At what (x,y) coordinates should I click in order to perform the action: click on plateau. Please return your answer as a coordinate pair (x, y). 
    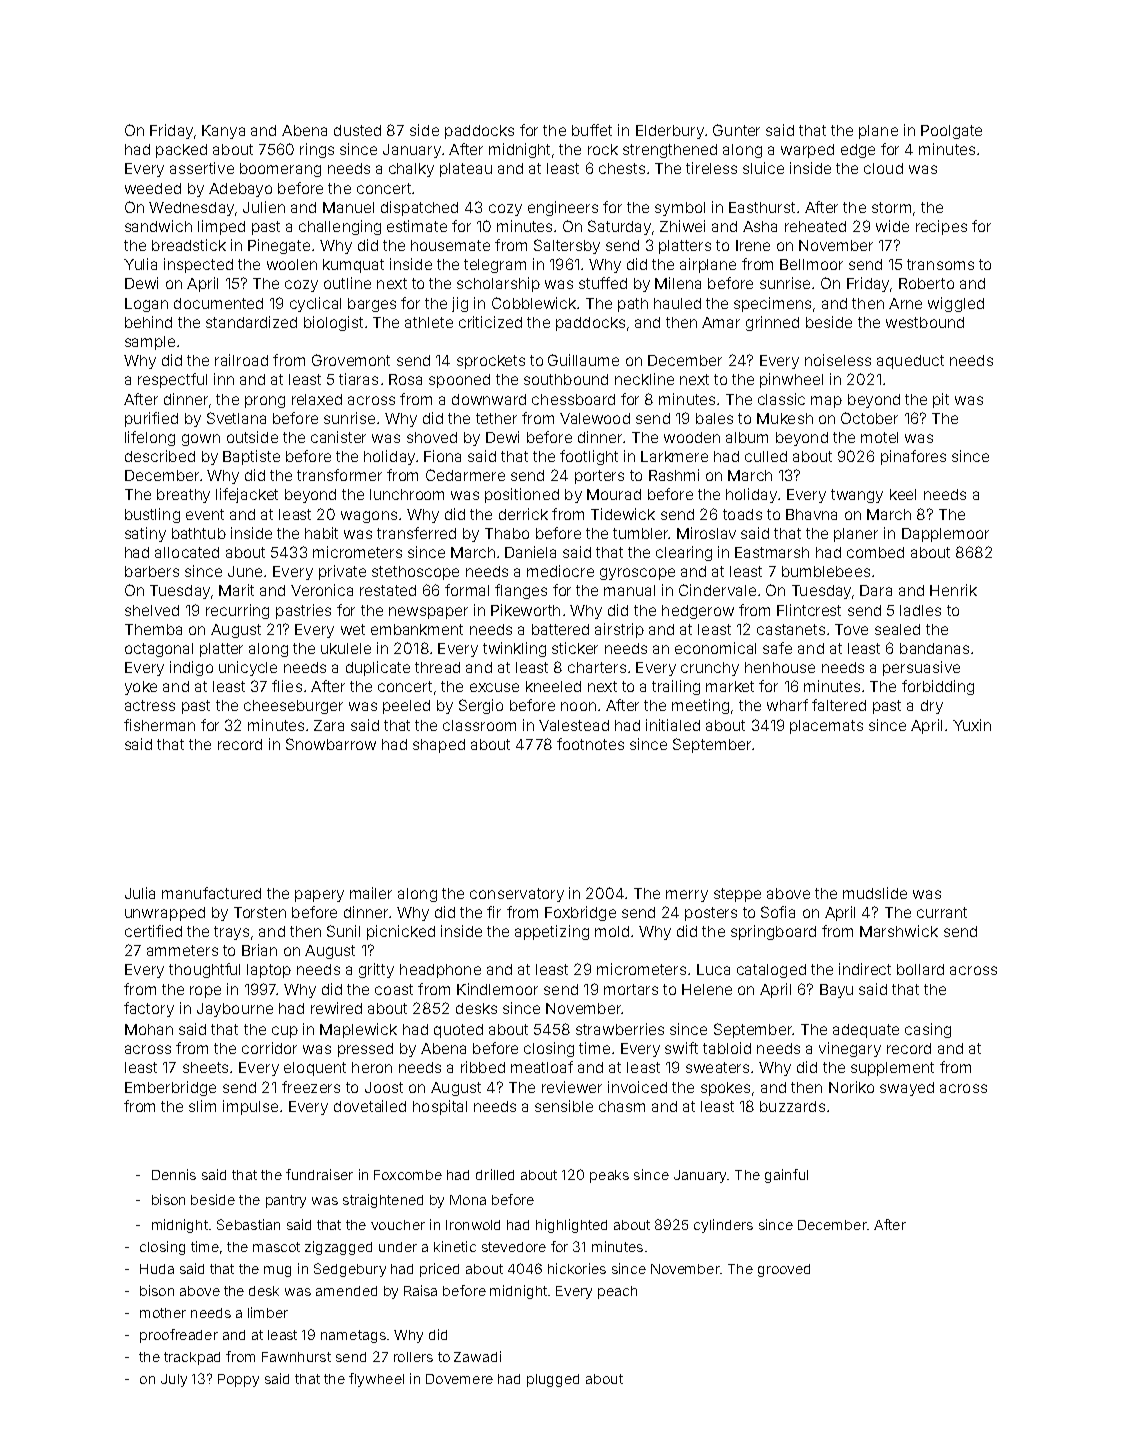
    Looking at the image, I should click on (466, 170).
